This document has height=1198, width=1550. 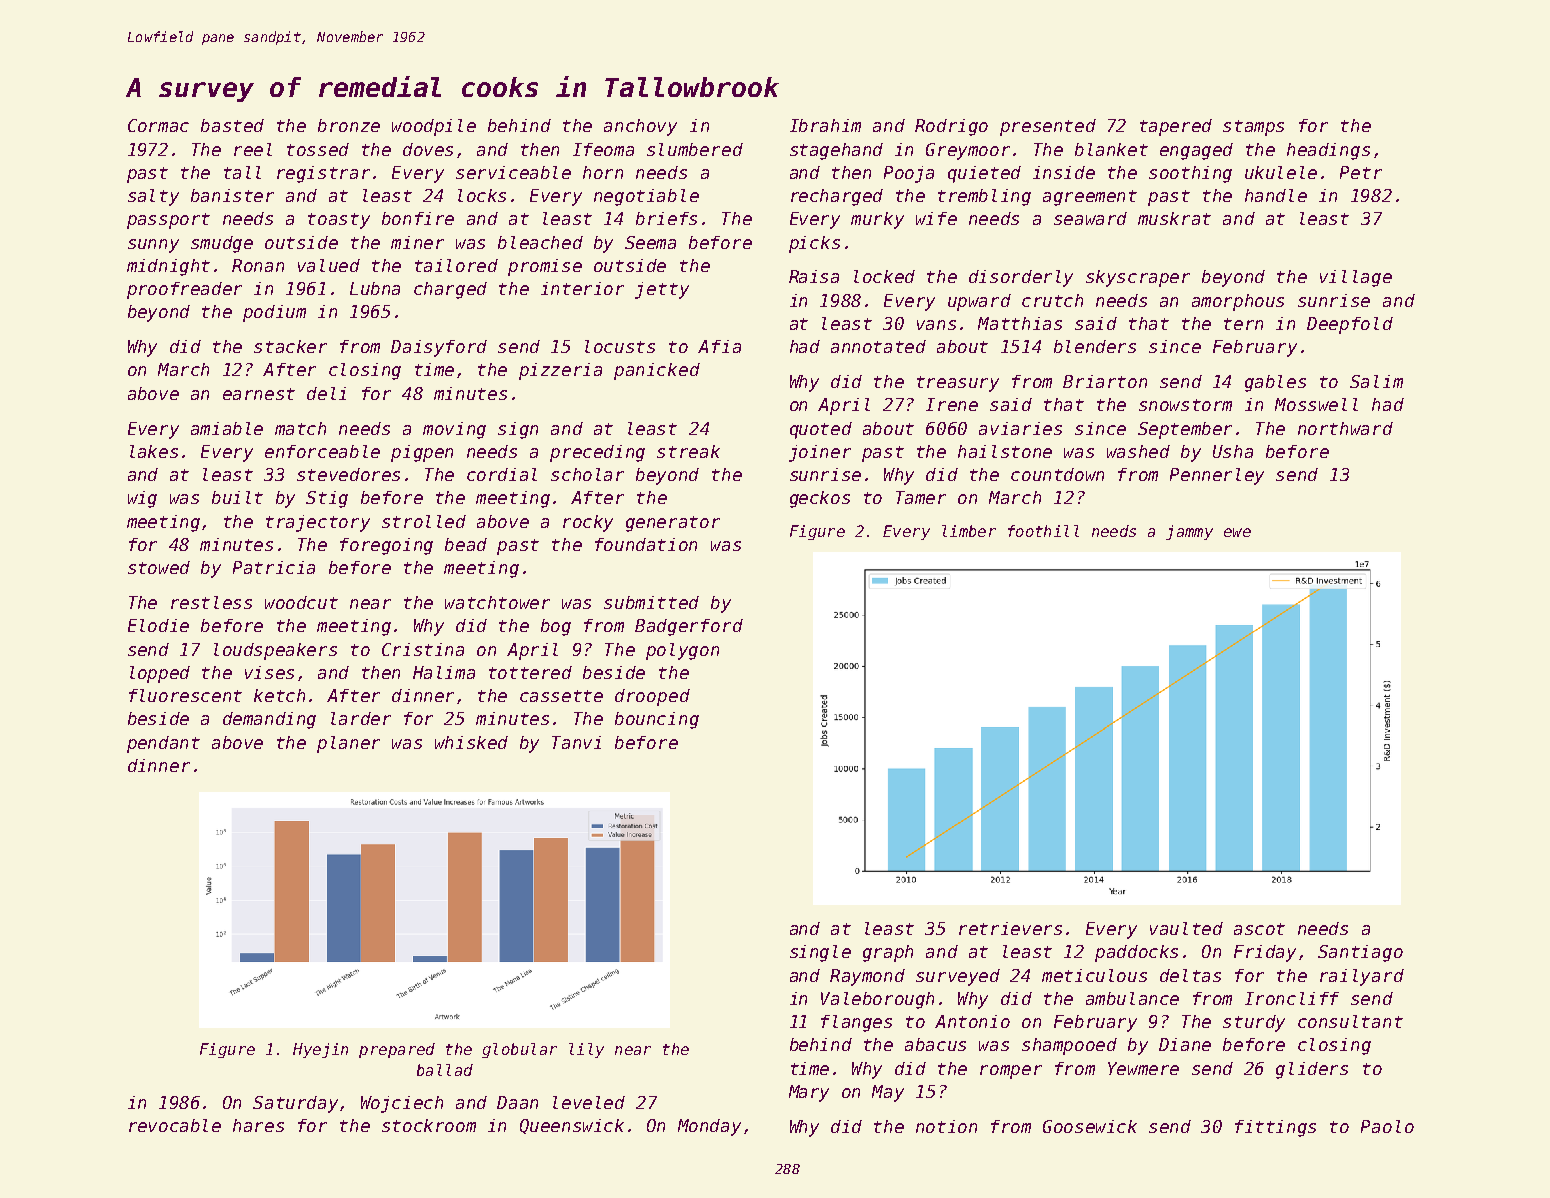 What do you see at coordinates (576, 742) in the document?
I see `Tanvi` at bounding box center [576, 742].
